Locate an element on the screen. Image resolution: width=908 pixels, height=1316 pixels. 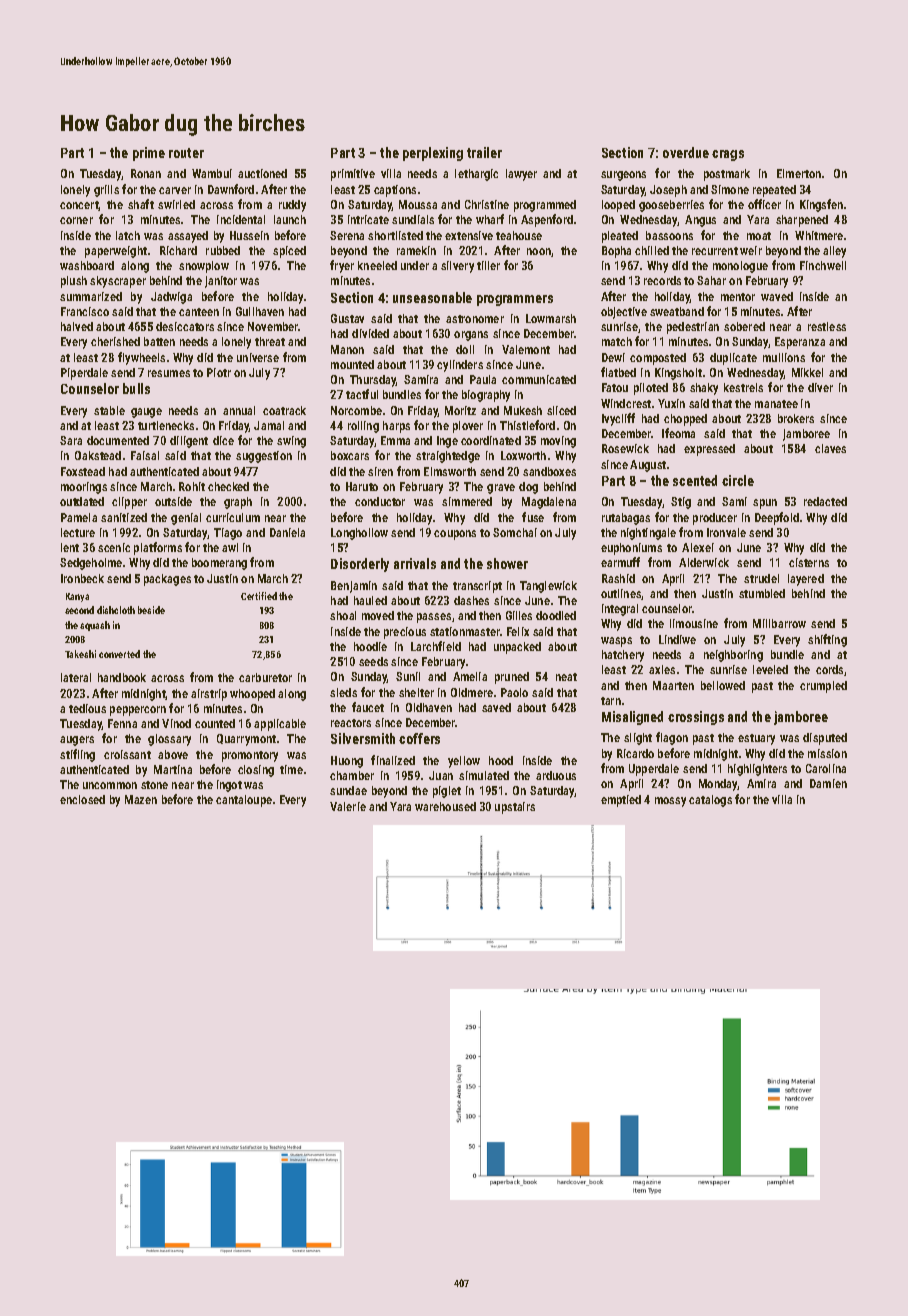
Daniela is located at coordinates (287, 532).
